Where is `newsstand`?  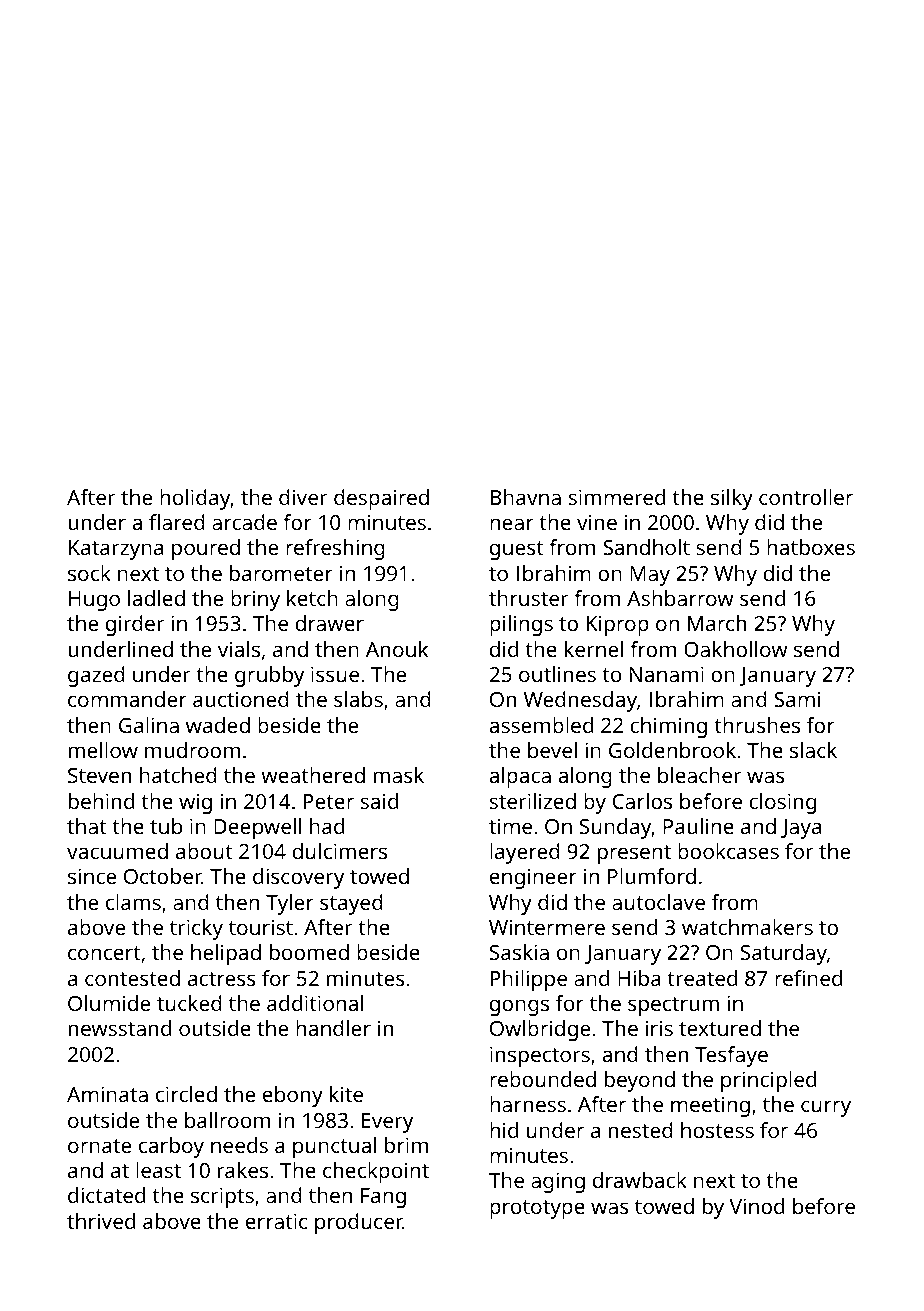 newsstand is located at coordinates (120, 1028).
